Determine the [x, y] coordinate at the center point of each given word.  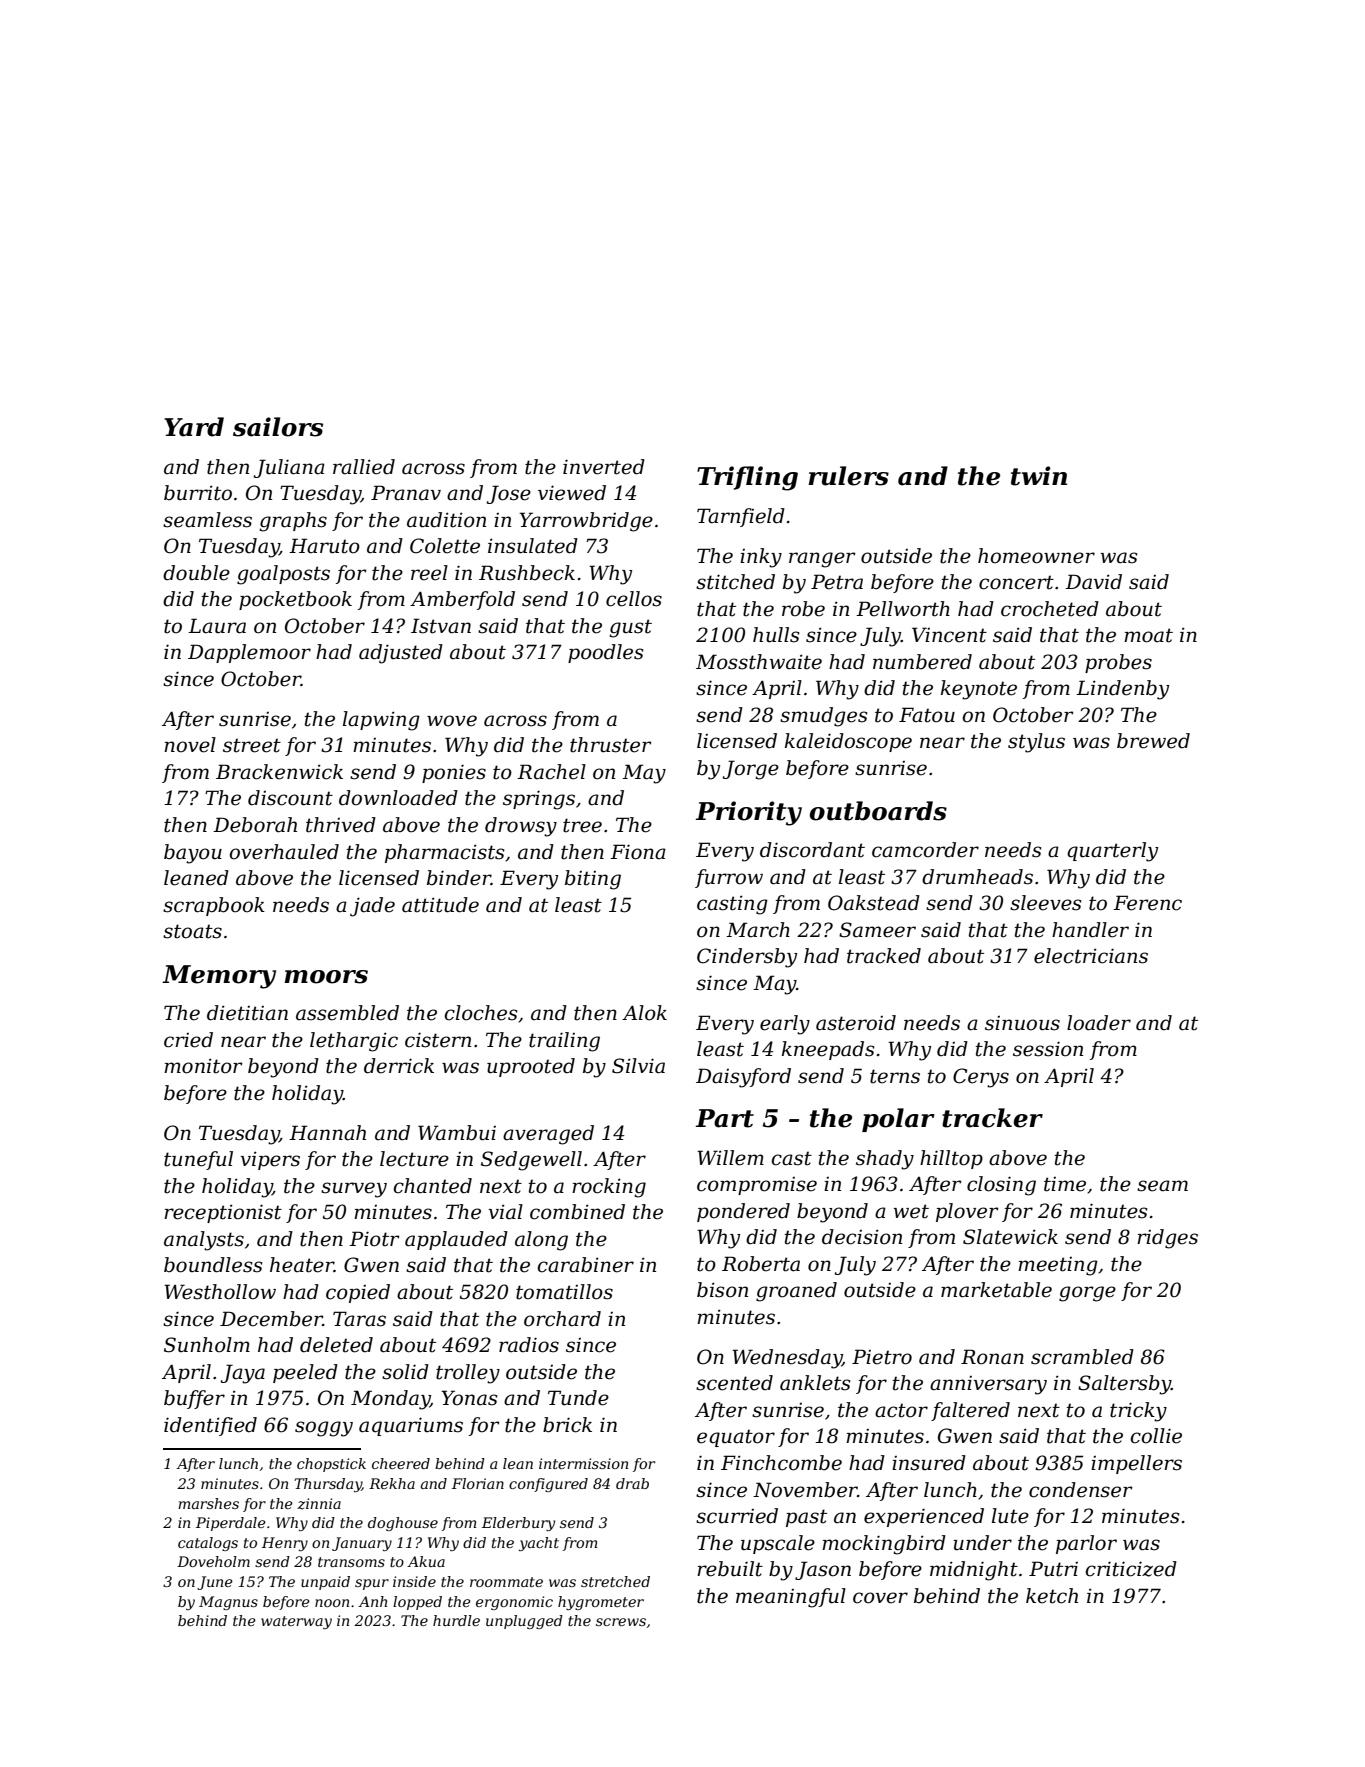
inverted [604, 467]
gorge [1087, 1294]
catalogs [208, 1544]
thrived [341, 825]
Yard [194, 427]
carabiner [585, 1265]
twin [1039, 476]
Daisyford [743, 1078]
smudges [824, 717]
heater [302, 1265]
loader [1099, 1023]
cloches [481, 1013]
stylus [1036, 743]
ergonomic [514, 1603]
